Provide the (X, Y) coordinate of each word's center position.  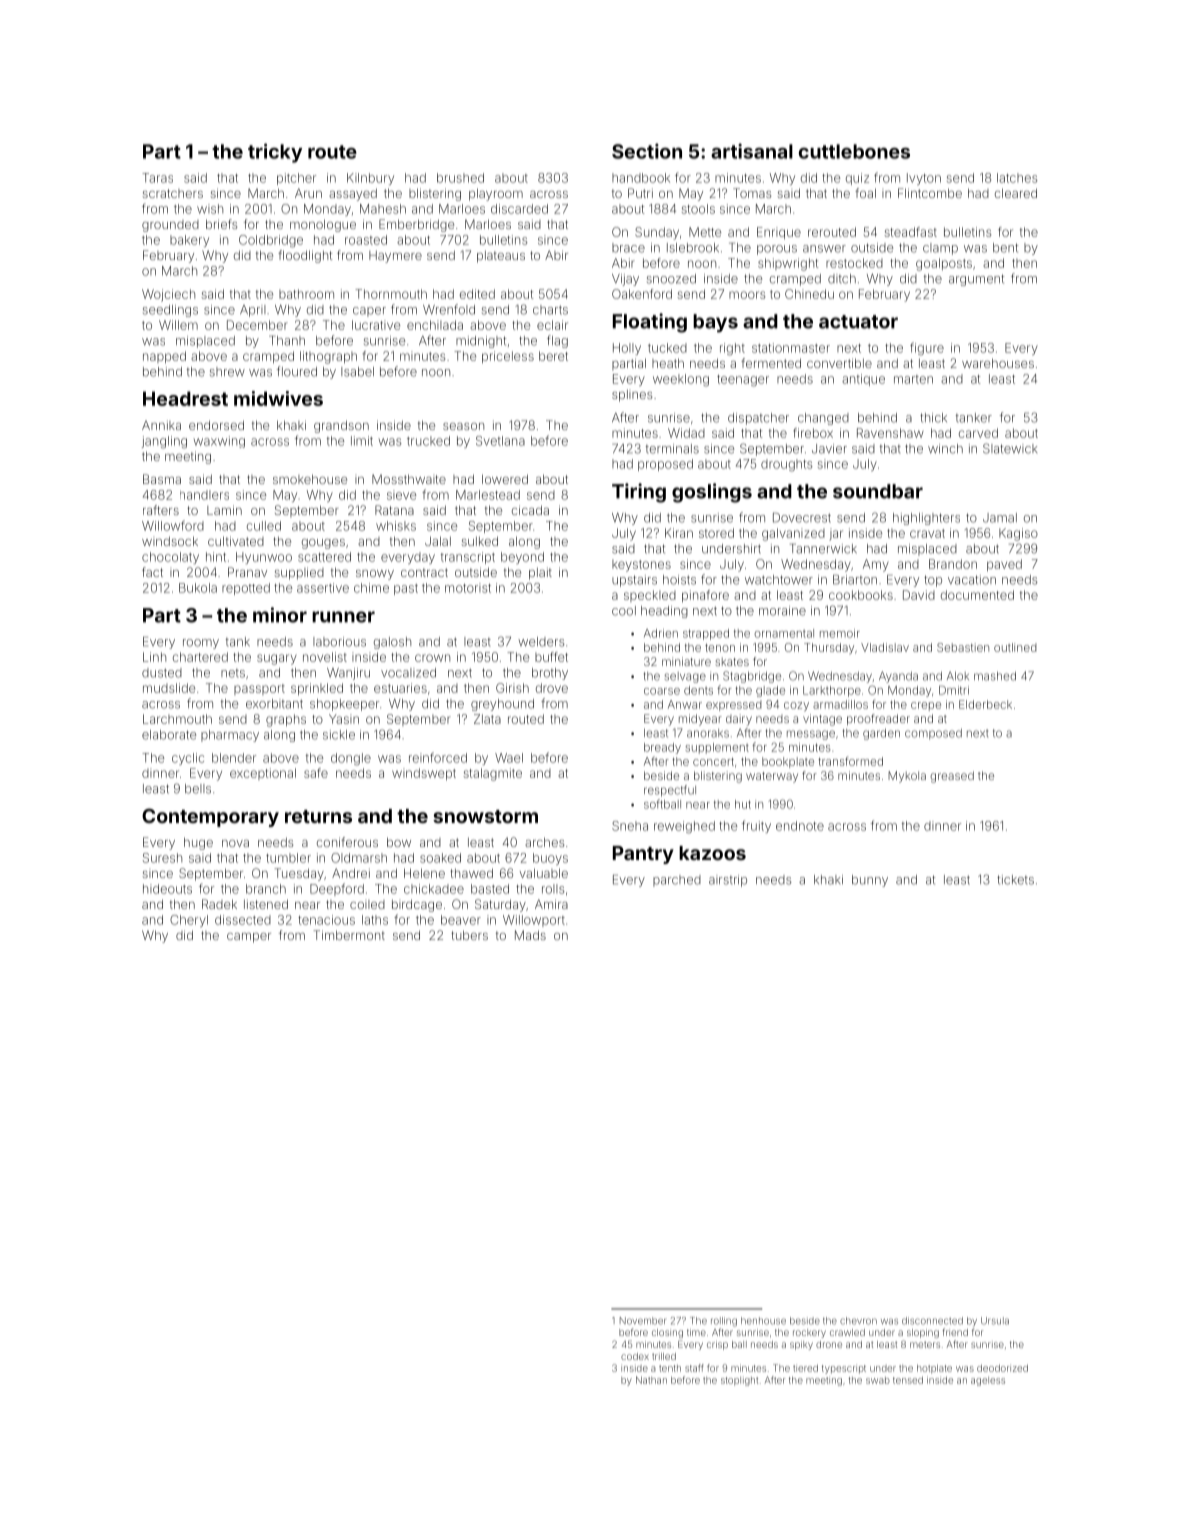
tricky (275, 153)
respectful (670, 791)
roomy (201, 644)
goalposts (944, 264)
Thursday (829, 648)
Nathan (651, 1380)
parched (677, 881)
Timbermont (349, 935)
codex (635, 1356)
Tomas (752, 193)
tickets (1015, 880)
